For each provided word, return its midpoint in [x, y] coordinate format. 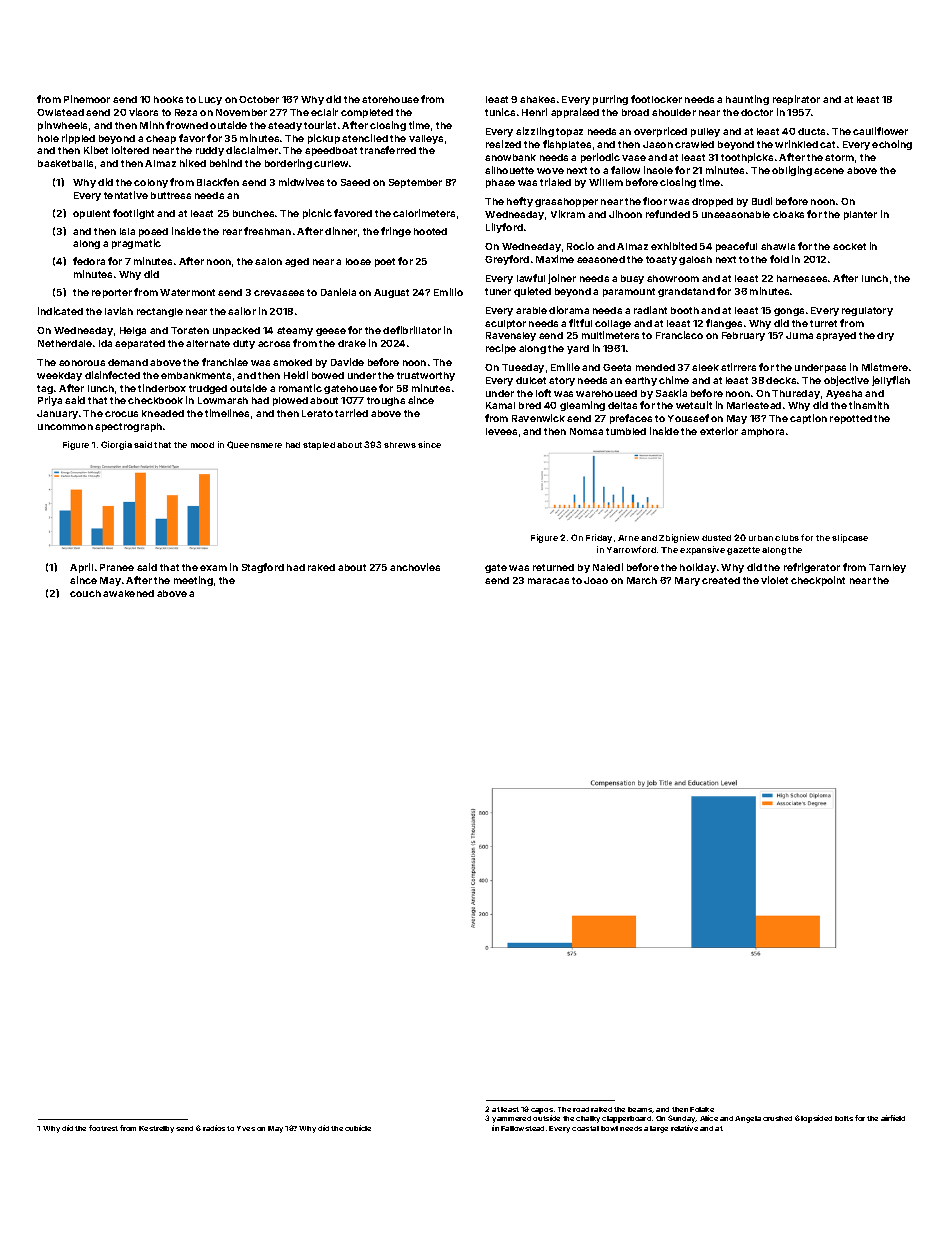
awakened [128, 593]
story [562, 381]
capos [542, 1111]
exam [213, 568]
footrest [103, 1128]
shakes [537, 99]
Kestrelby [156, 1129]
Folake [702, 1109]
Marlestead [754, 405]
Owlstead [60, 112]
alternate [208, 343]
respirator [796, 100]
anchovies [415, 567]
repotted [851, 419]
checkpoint [818, 581]
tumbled [626, 431]
